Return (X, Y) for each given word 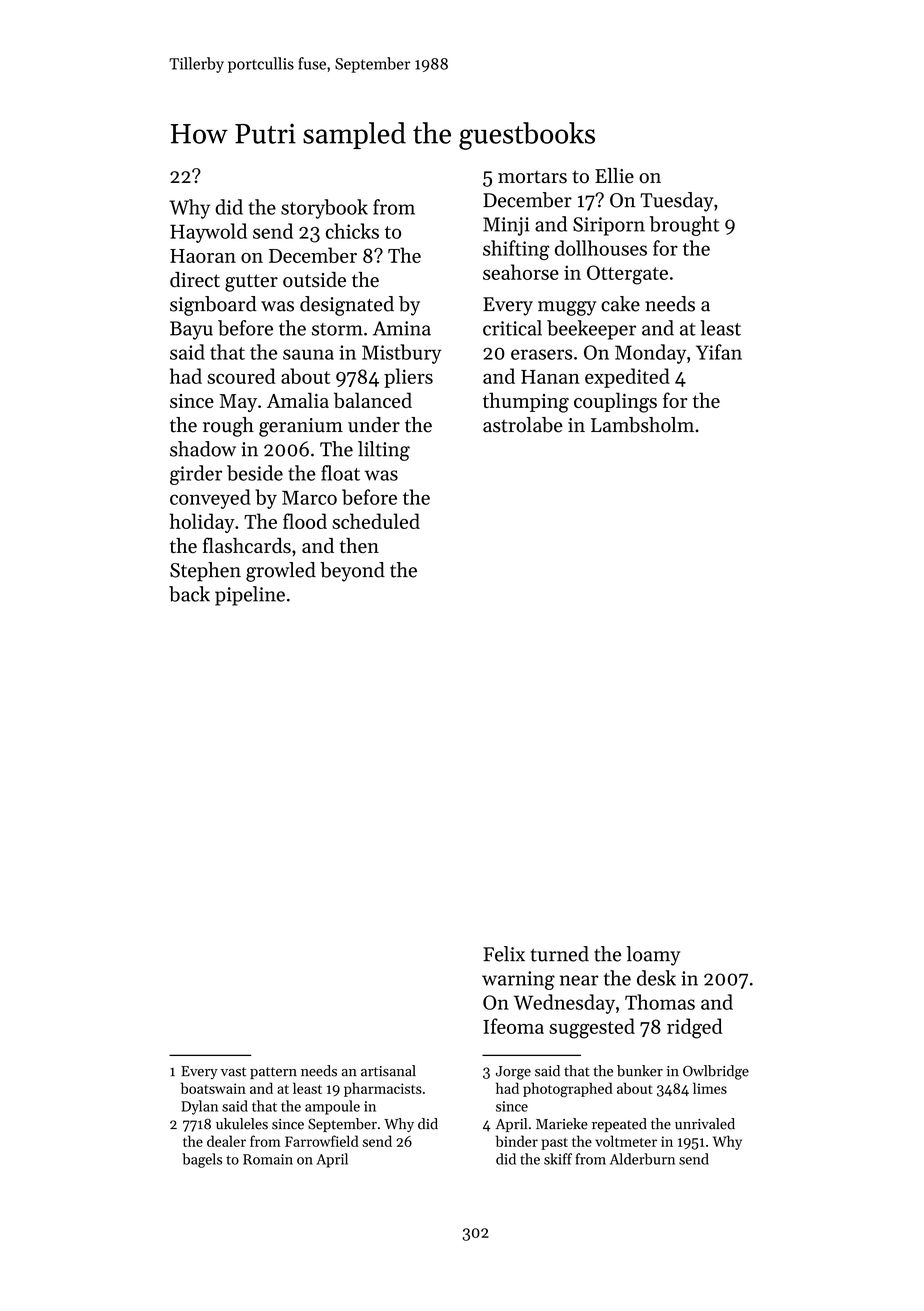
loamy (653, 956)
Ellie (614, 176)
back (189, 594)
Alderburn (642, 1159)
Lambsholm (642, 425)
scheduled (376, 521)
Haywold (208, 233)
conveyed (210, 499)
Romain (268, 1159)
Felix (504, 954)
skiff (558, 1159)
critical (512, 328)
